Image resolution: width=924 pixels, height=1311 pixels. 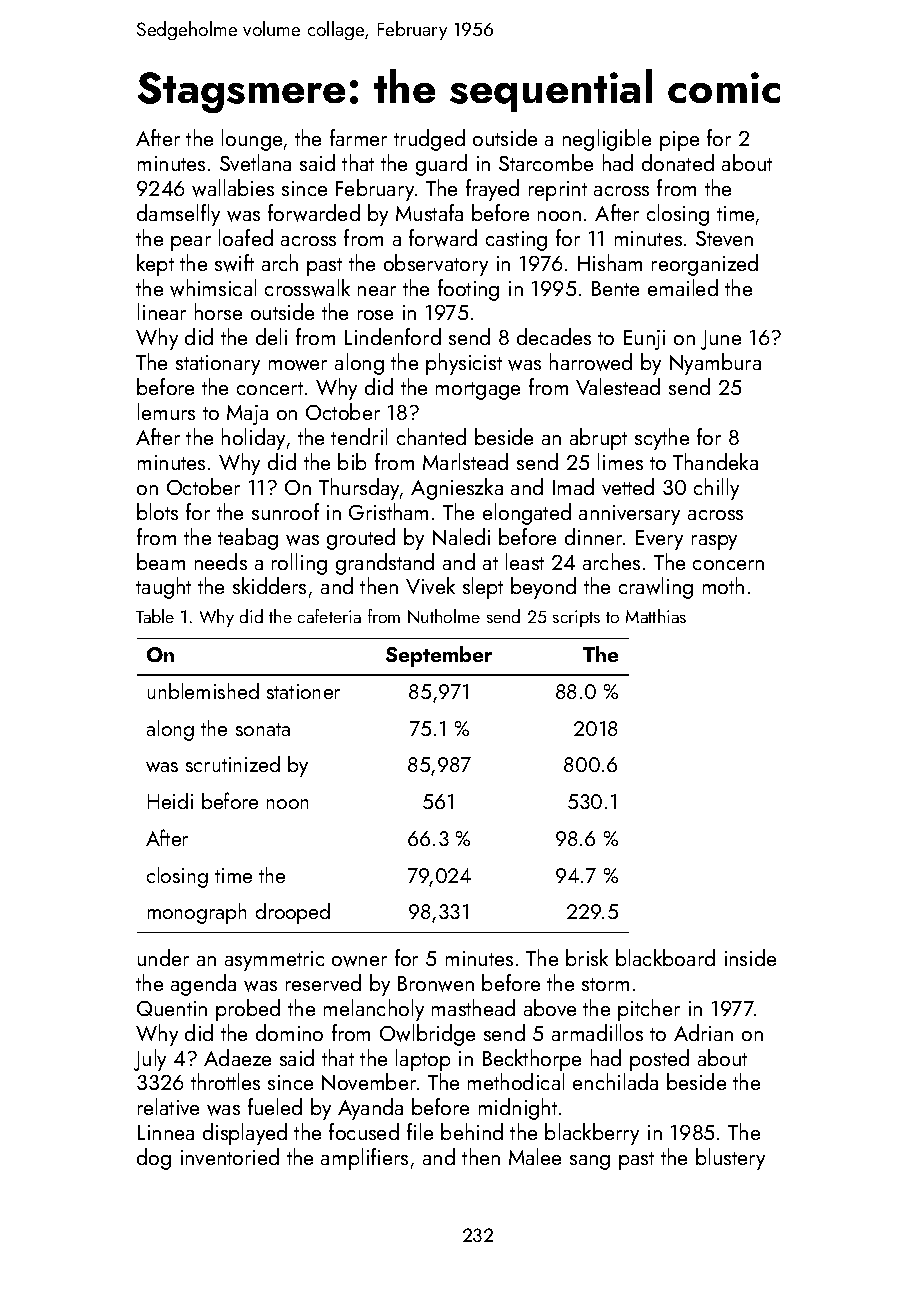 What do you see at coordinates (203, 691) in the screenshot?
I see `unblemished` at bounding box center [203, 691].
